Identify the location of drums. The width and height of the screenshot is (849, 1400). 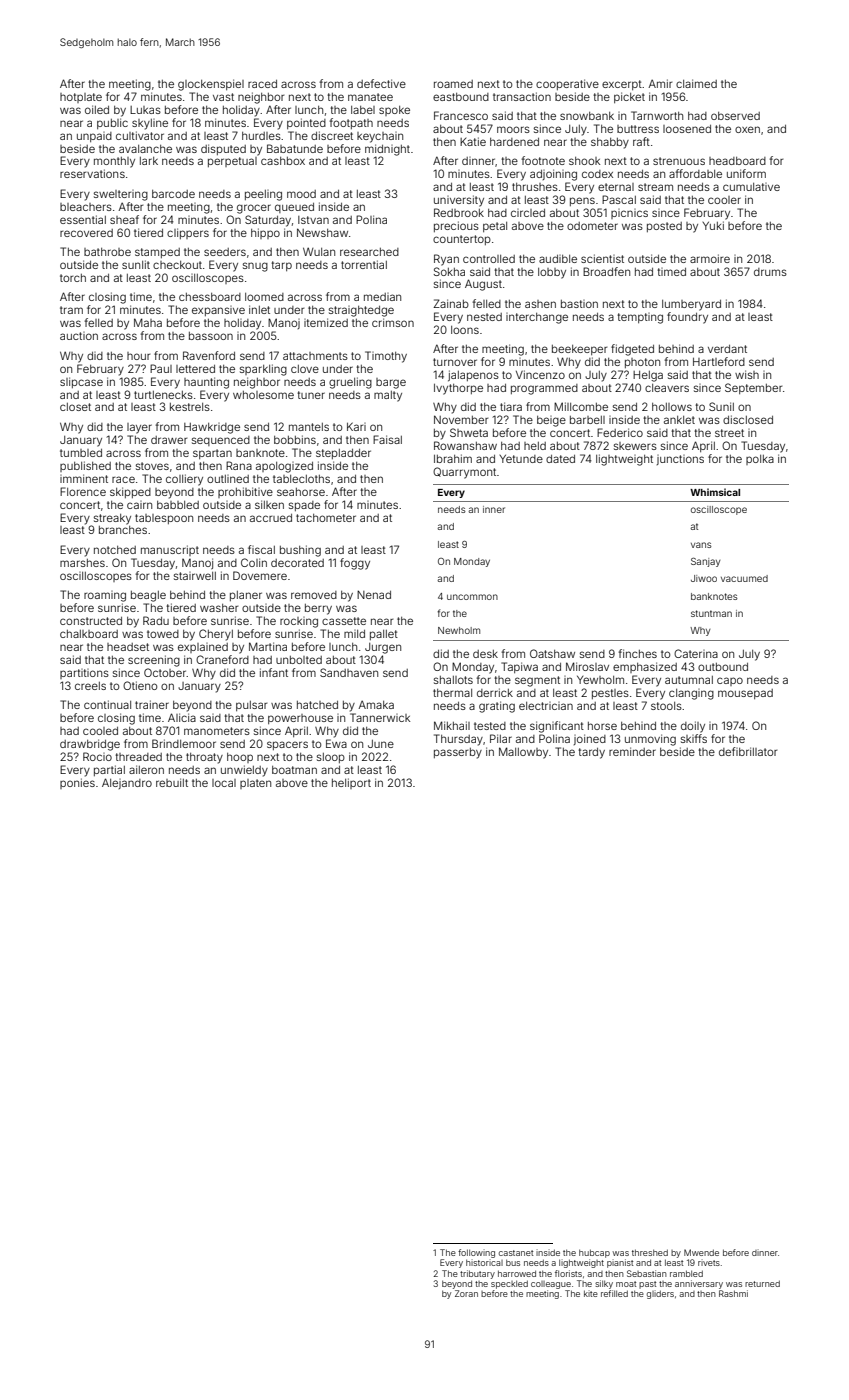
(770, 272).
